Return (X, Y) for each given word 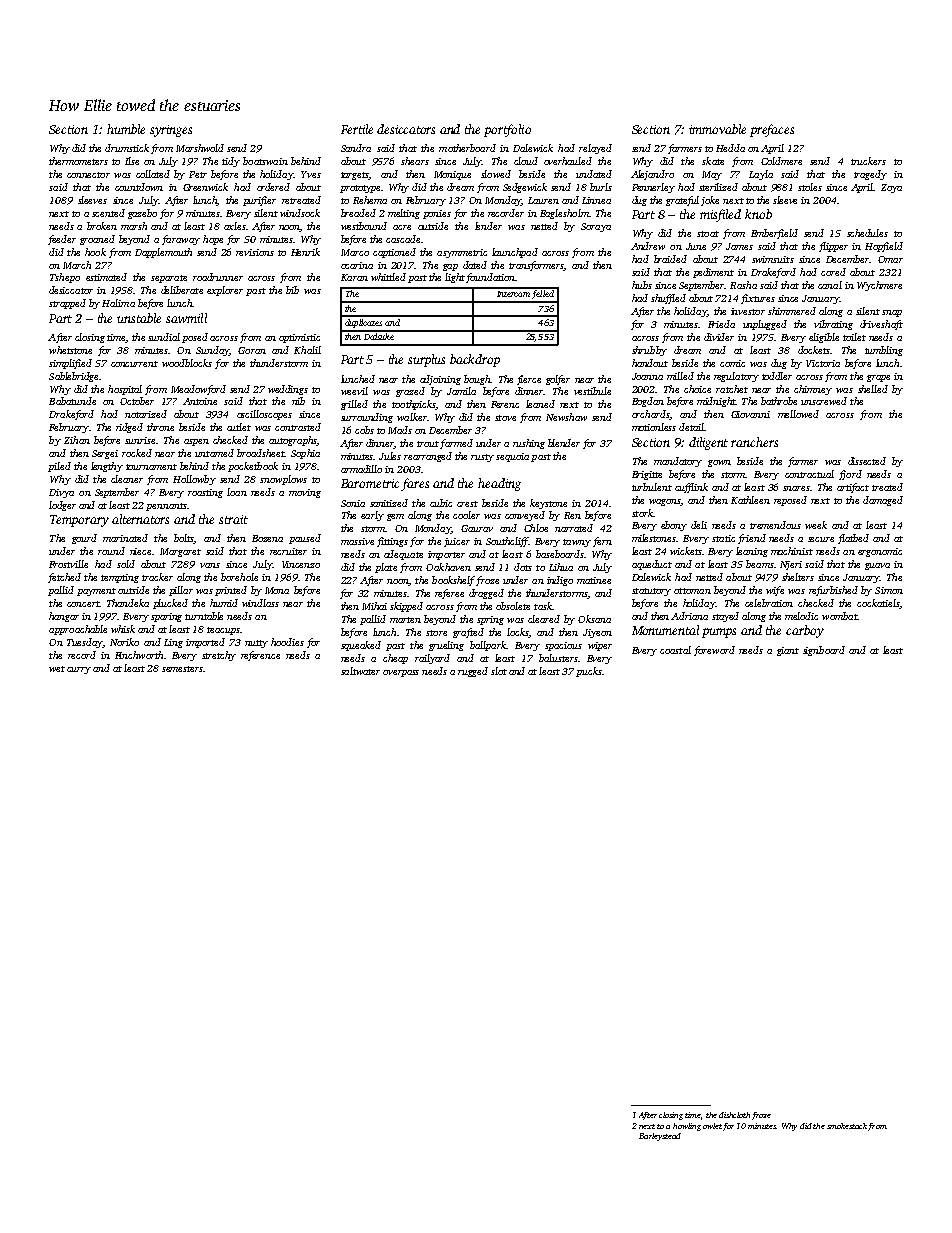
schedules (867, 233)
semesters (182, 669)
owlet (712, 1126)
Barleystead (660, 1137)
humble (126, 129)
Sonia (353, 503)
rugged (473, 672)
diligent (708, 443)
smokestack (847, 1126)
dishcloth (734, 1115)
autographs (293, 441)
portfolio (507, 130)
